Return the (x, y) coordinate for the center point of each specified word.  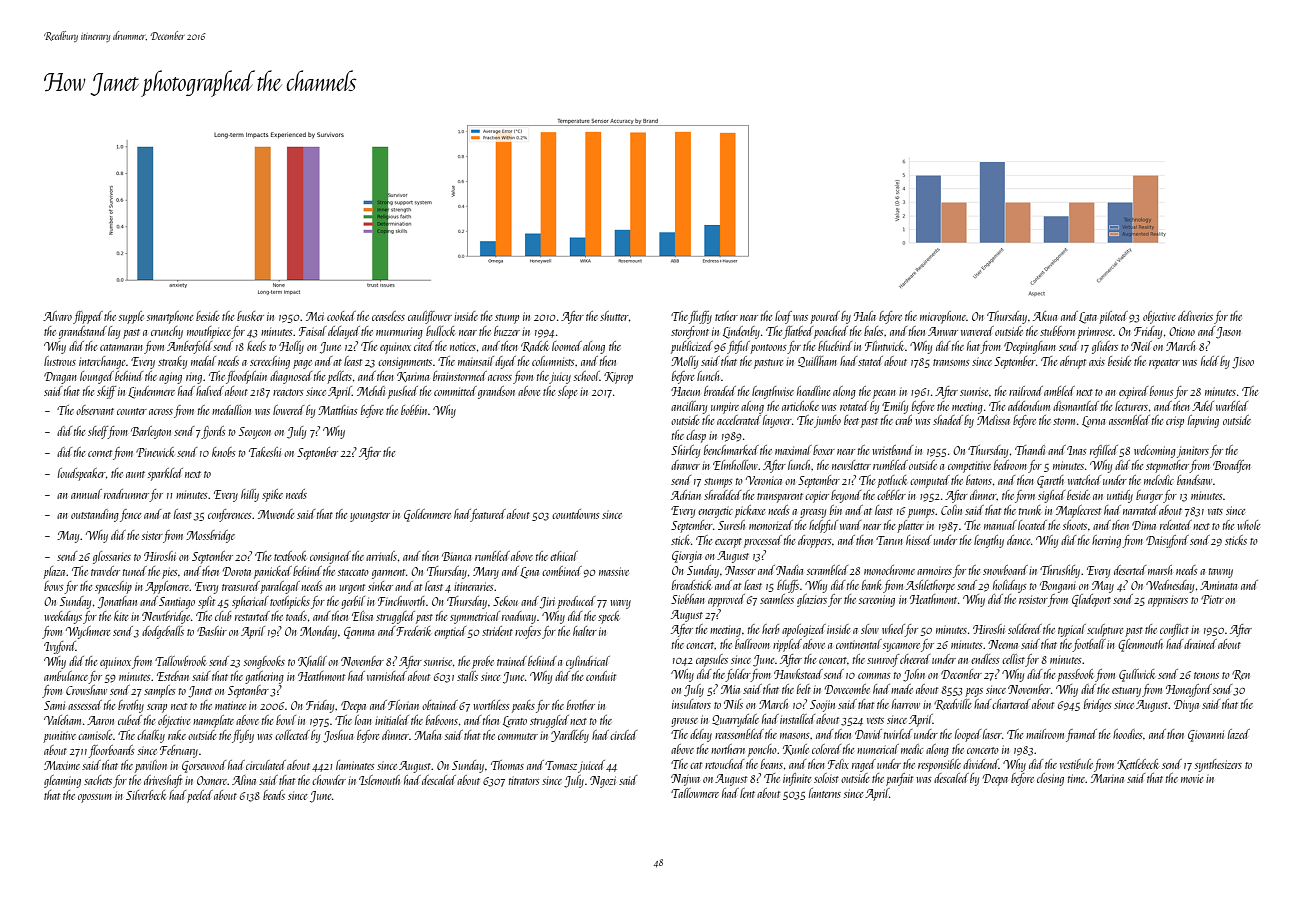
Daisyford (1167, 541)
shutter (614, 316)
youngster (370, 517)
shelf (98, 432)
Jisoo (1243, 363)
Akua (1045, 316)
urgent (353, 589)
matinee (230, 705)
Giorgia (687, 557)
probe (483, 662)
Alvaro (57, 316)
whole (1248, 525)
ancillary (689, 407)
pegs (974, 692)
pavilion (151, 766)
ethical (564, 556)
